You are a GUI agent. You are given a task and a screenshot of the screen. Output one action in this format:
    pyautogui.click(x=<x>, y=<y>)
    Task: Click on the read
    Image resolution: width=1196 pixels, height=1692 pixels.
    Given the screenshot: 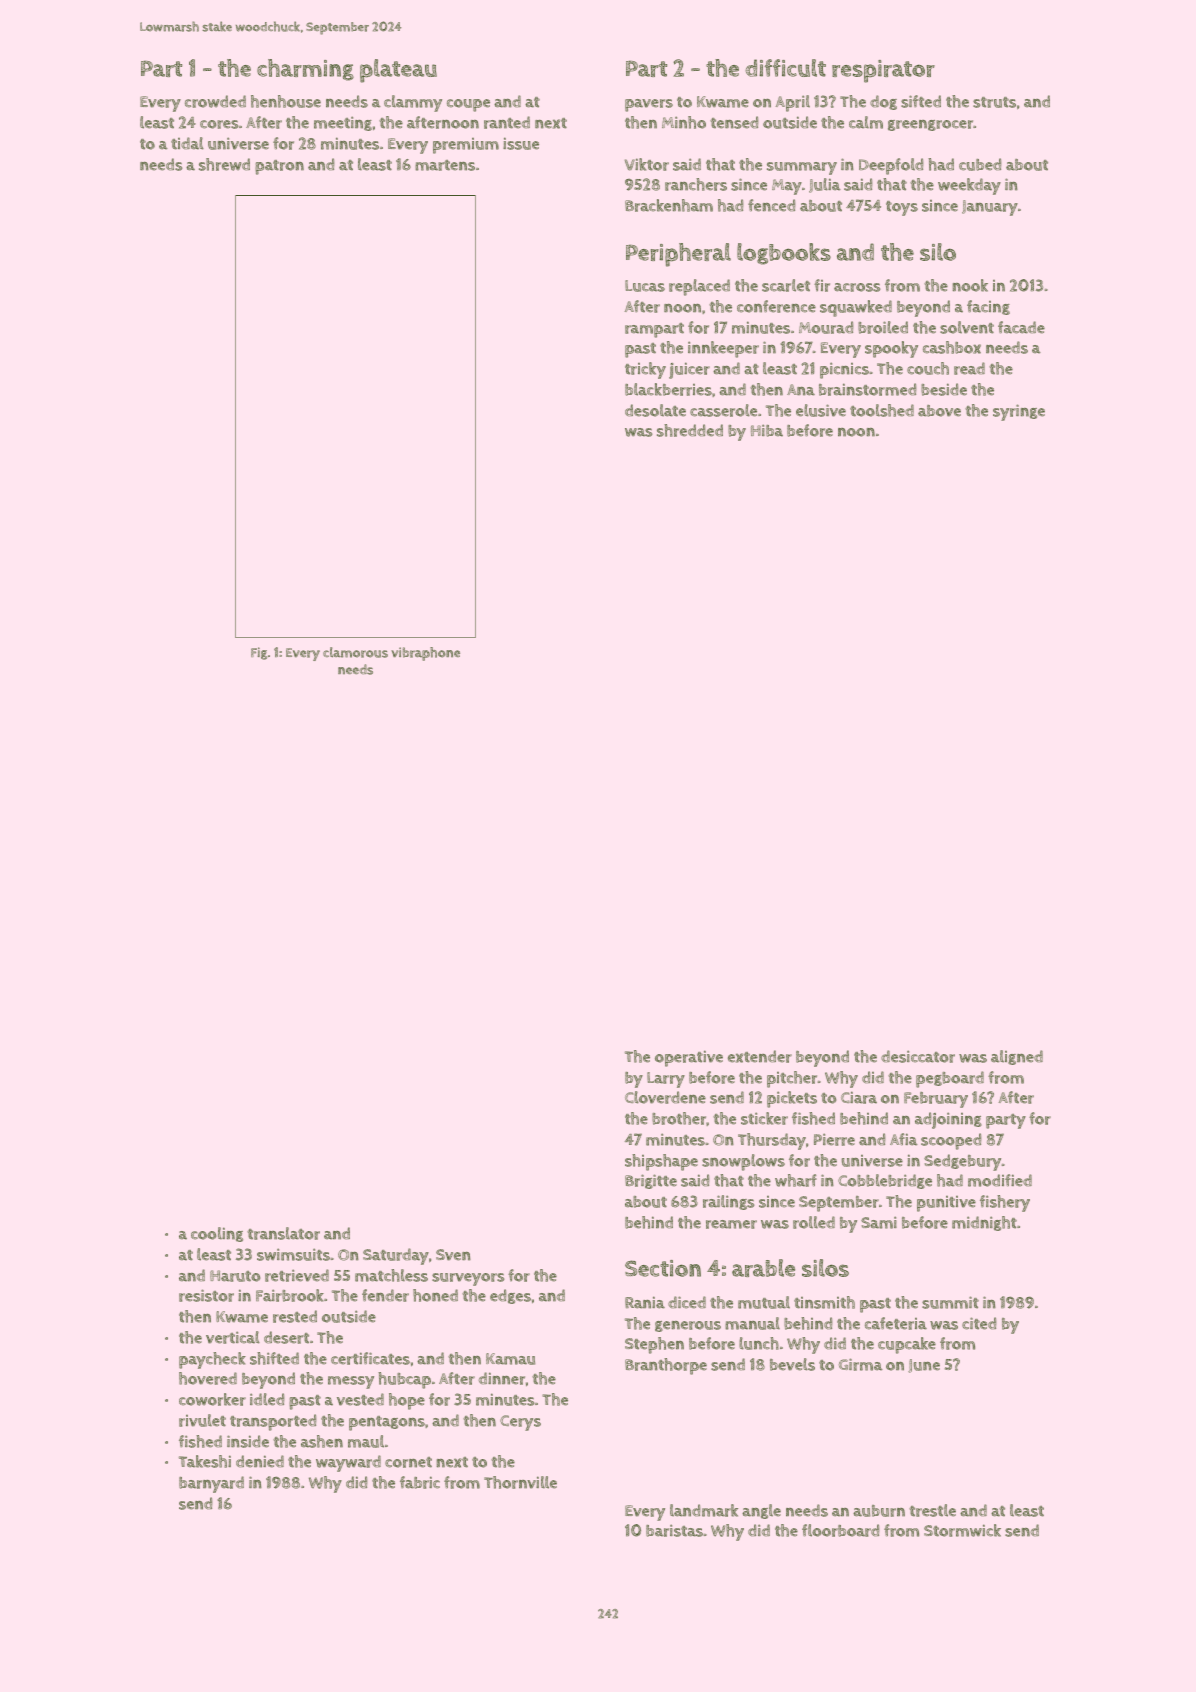 What is the action you would take?
    pyautogui.click(x=969, y=368)
